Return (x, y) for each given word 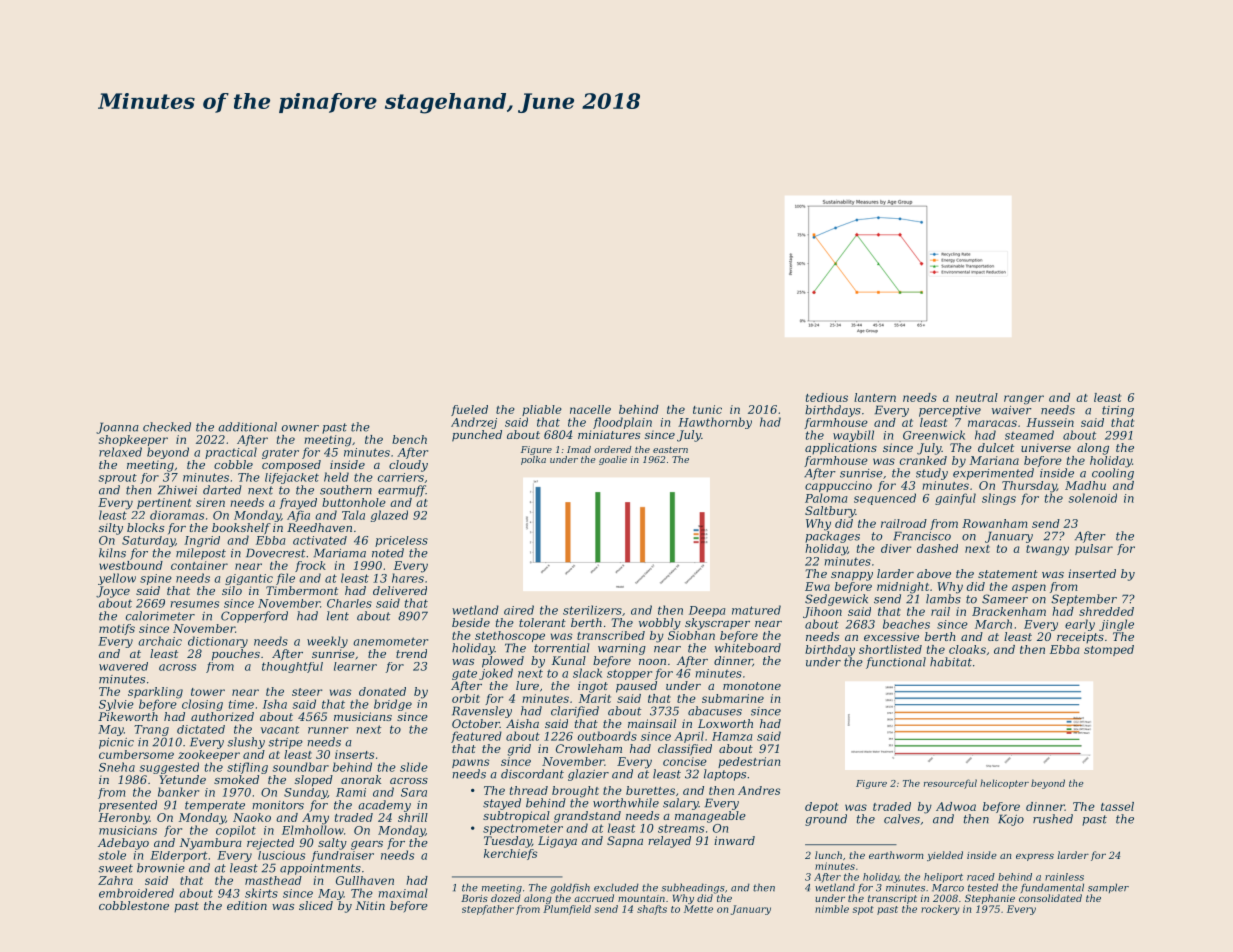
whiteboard (748, 648)
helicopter (1004, 784)
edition (247, 905)
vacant (280, 730)
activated (320, 540)
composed (291, 466)
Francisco (922, 536)
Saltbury (830, 512)
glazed (389, 516)
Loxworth (725, 723)
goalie (613, 460)
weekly (327, 642)
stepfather (488, 910)
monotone (752, 686)
